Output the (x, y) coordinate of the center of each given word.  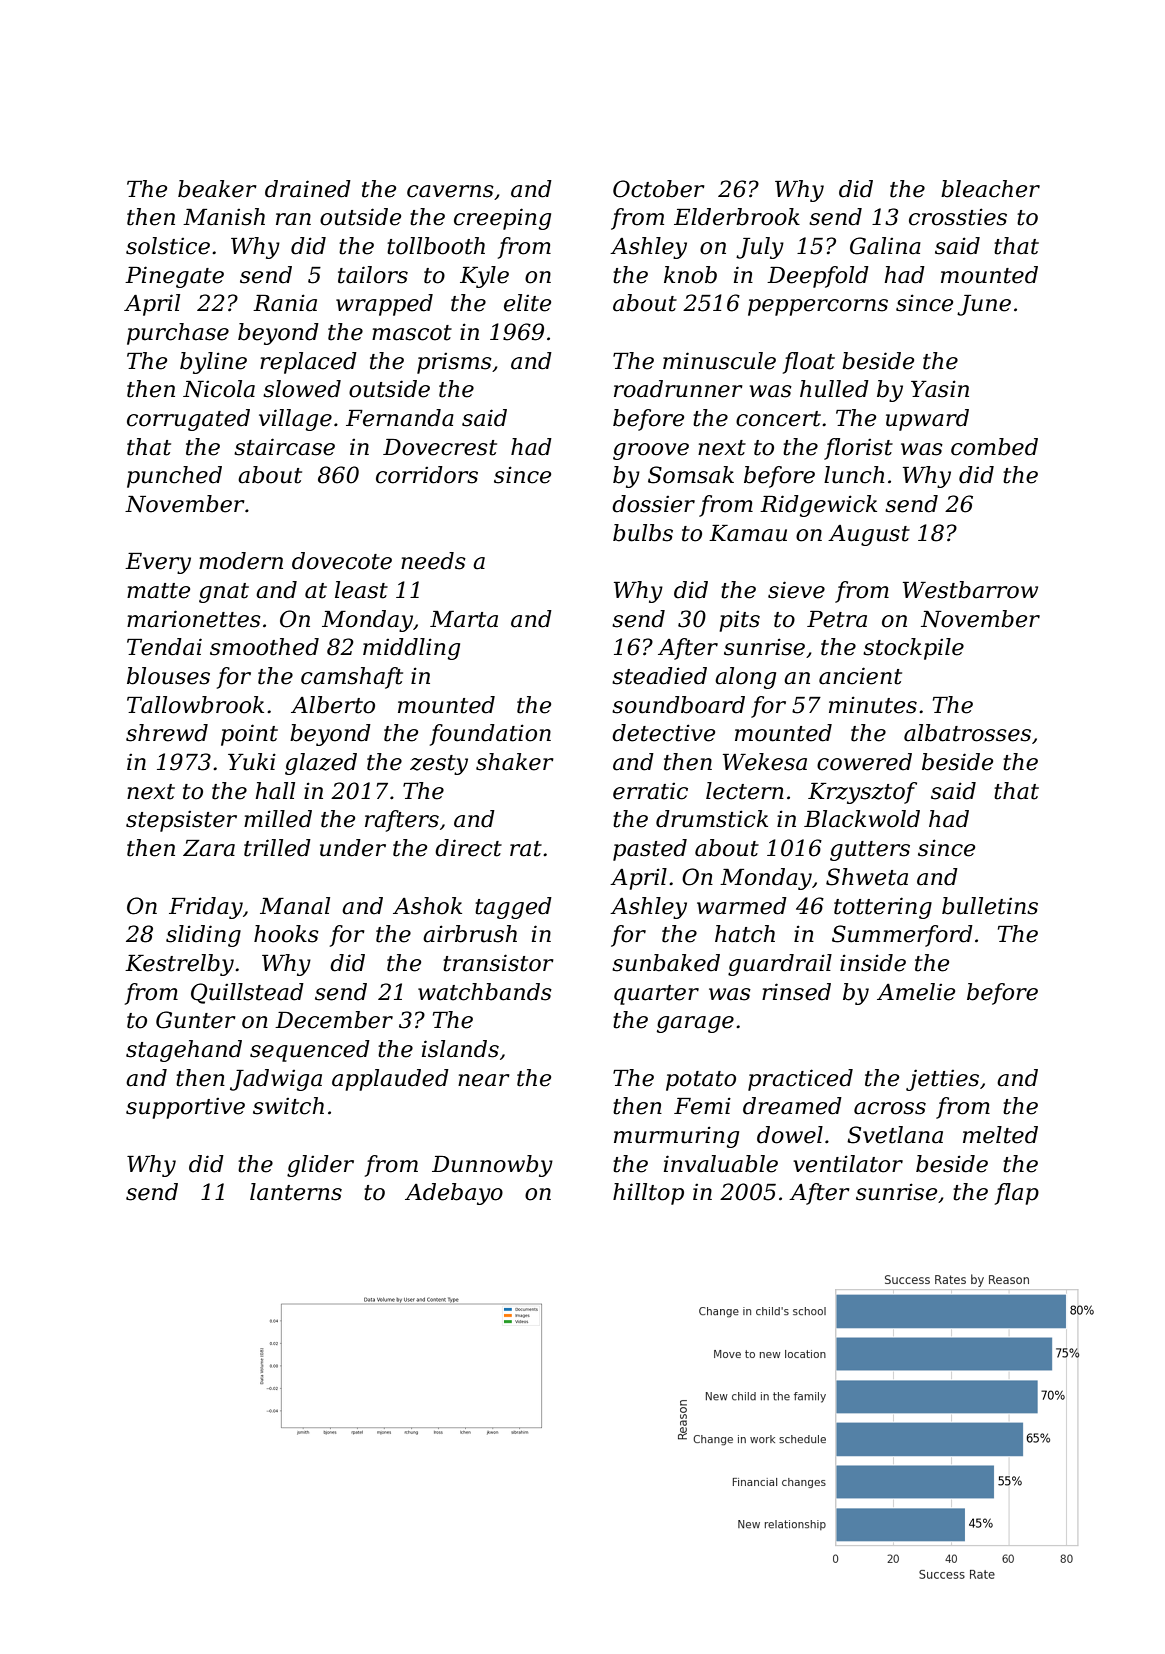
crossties (958, 217)
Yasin (940, 389)
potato (701, 1081)
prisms (454, 363)
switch (288, 1106)
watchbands (485, 992)
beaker (217, 189)
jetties (942, 1080)
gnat (224, 593)
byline (213, 363)
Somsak (691, 475)
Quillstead (247, 993)
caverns (450, 191)
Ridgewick (818, 506)
